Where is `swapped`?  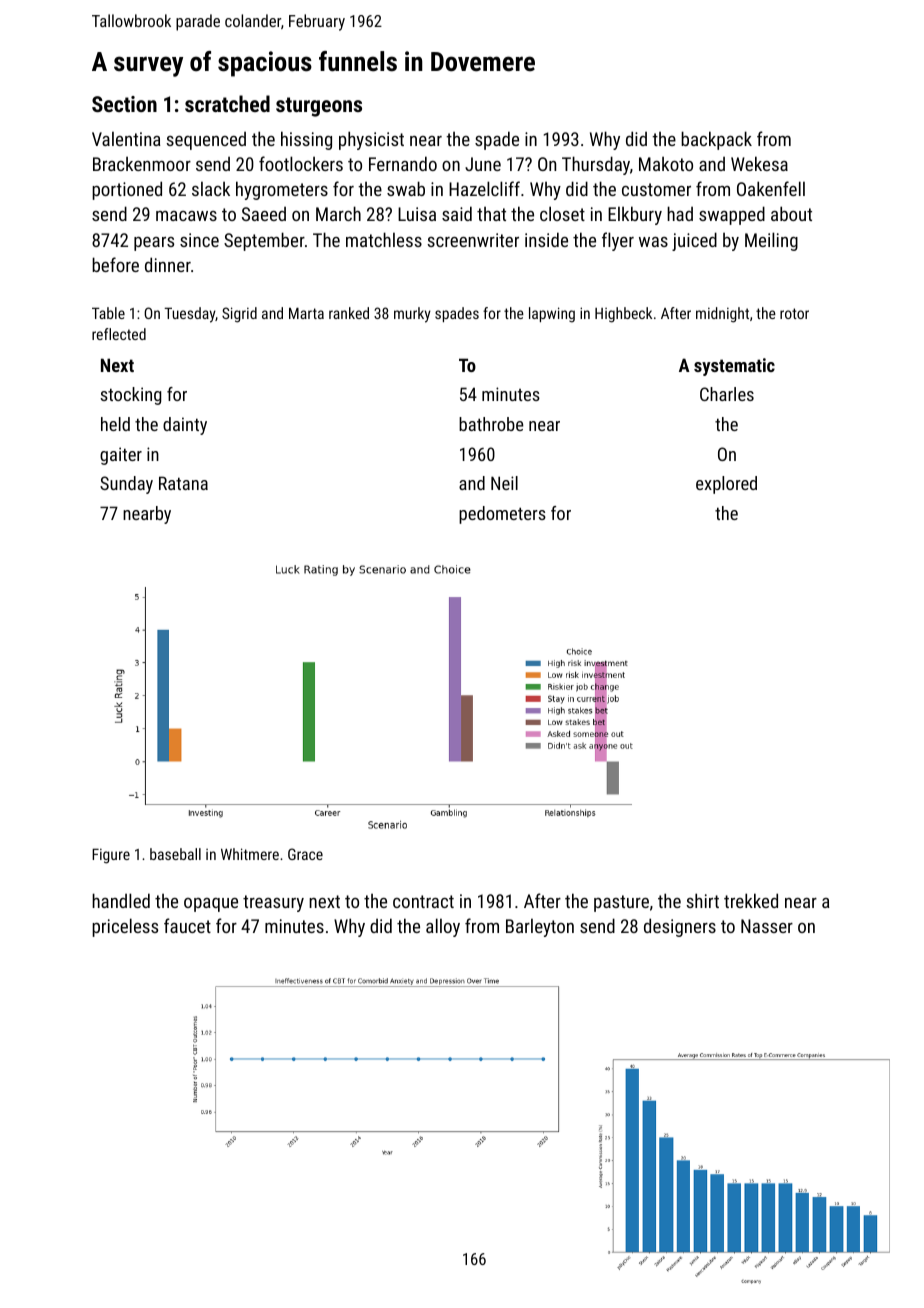
swapped is located at coordinates (732, 215).
